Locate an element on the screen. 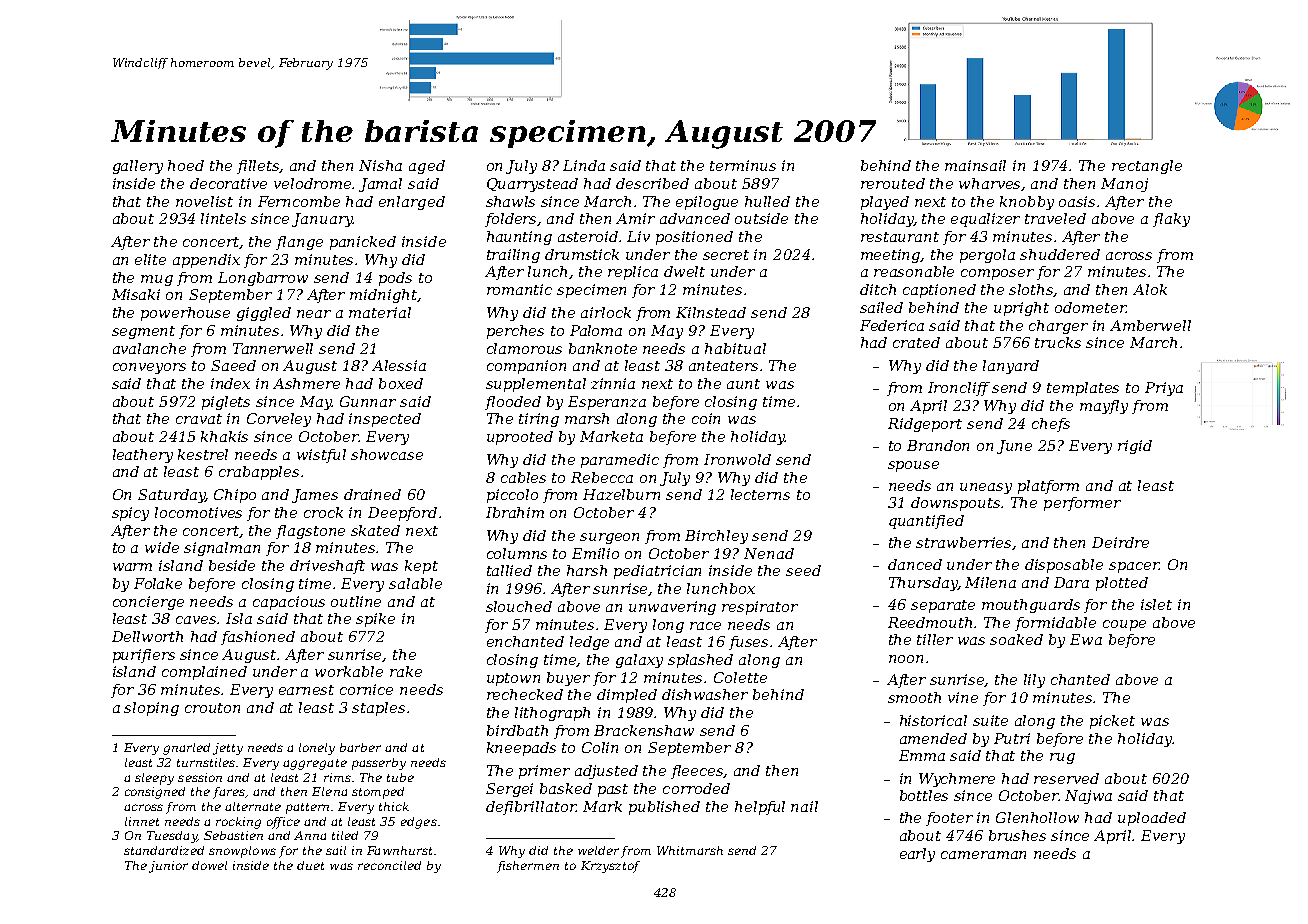 The image size is (1308, 924). purifiers is located at coordinates (144, 656).
